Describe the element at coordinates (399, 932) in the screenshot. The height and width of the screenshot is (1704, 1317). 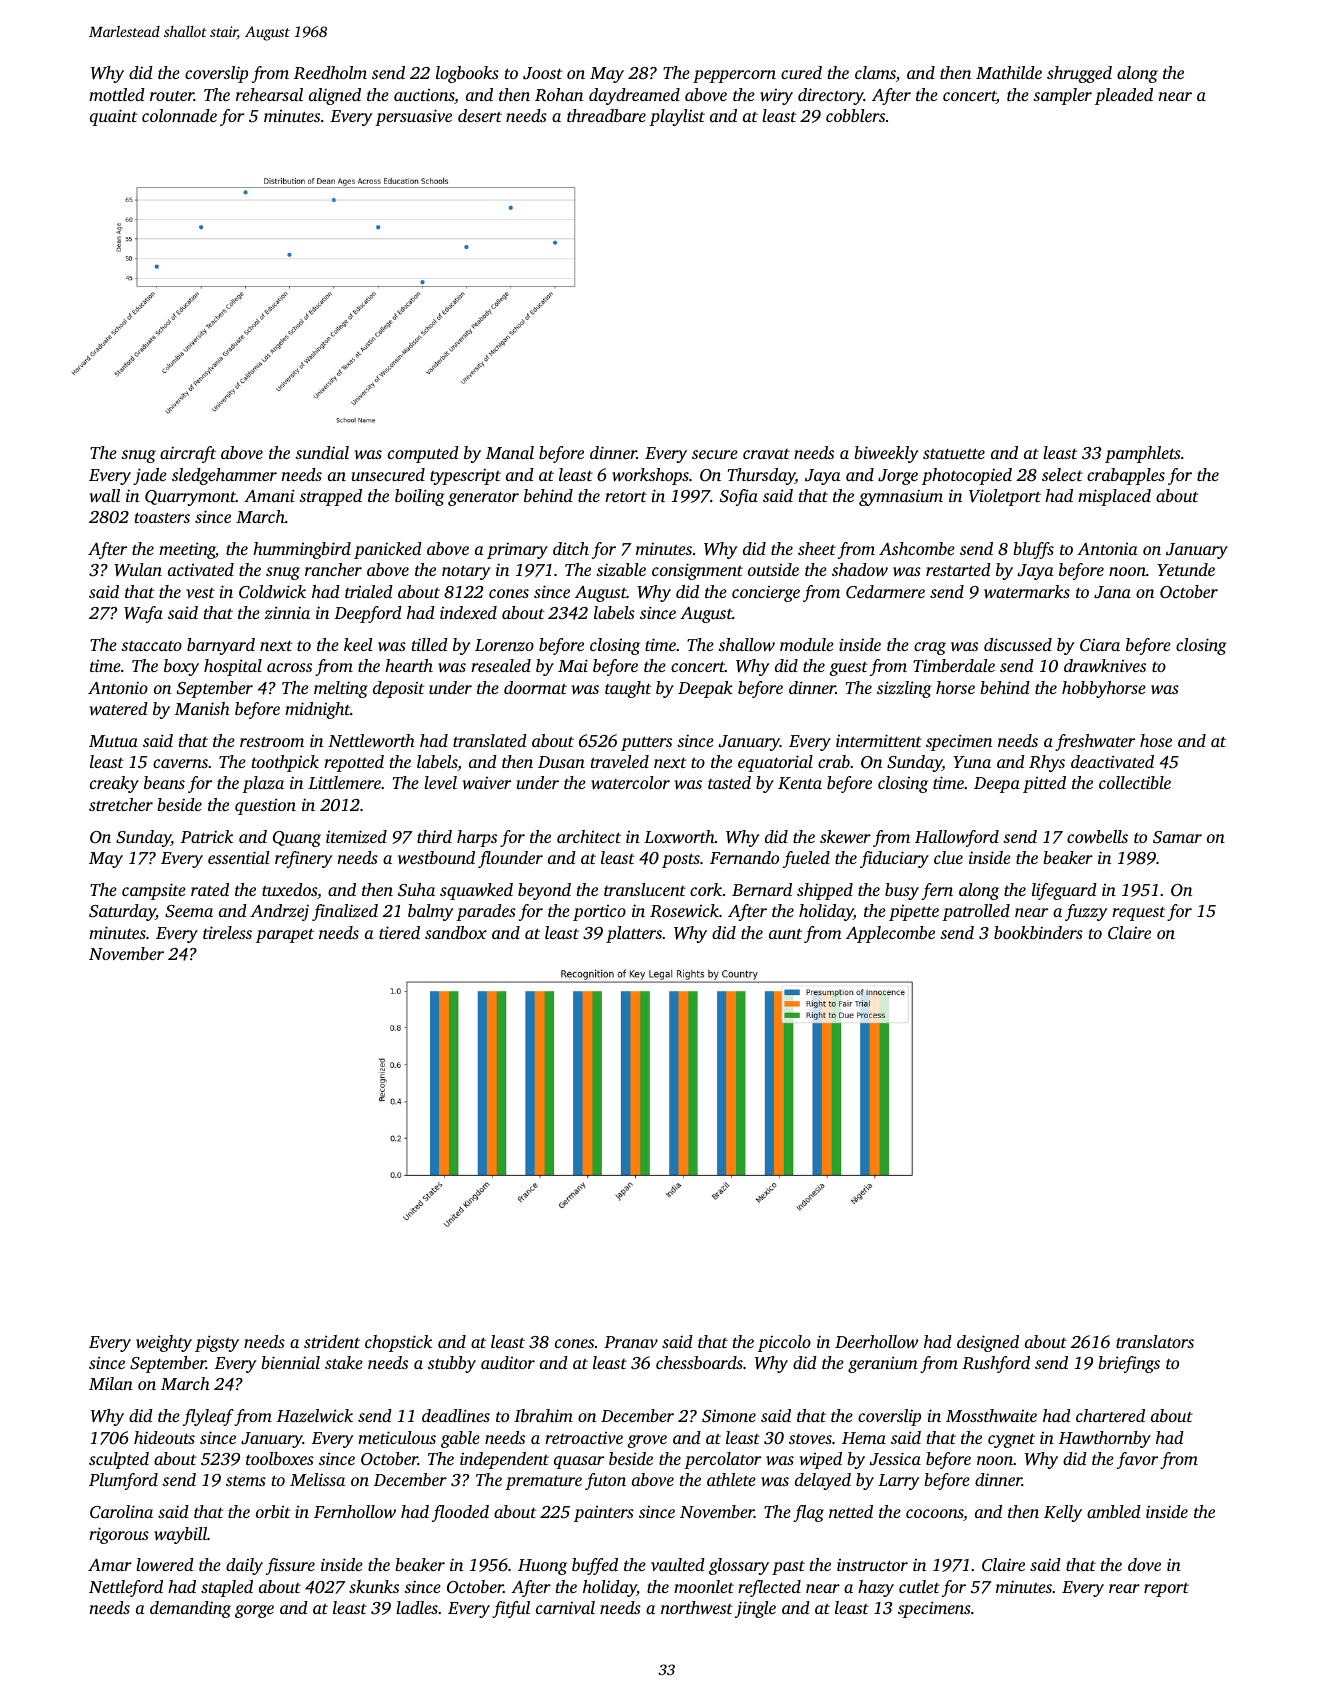
I see `tiered` at that location.
